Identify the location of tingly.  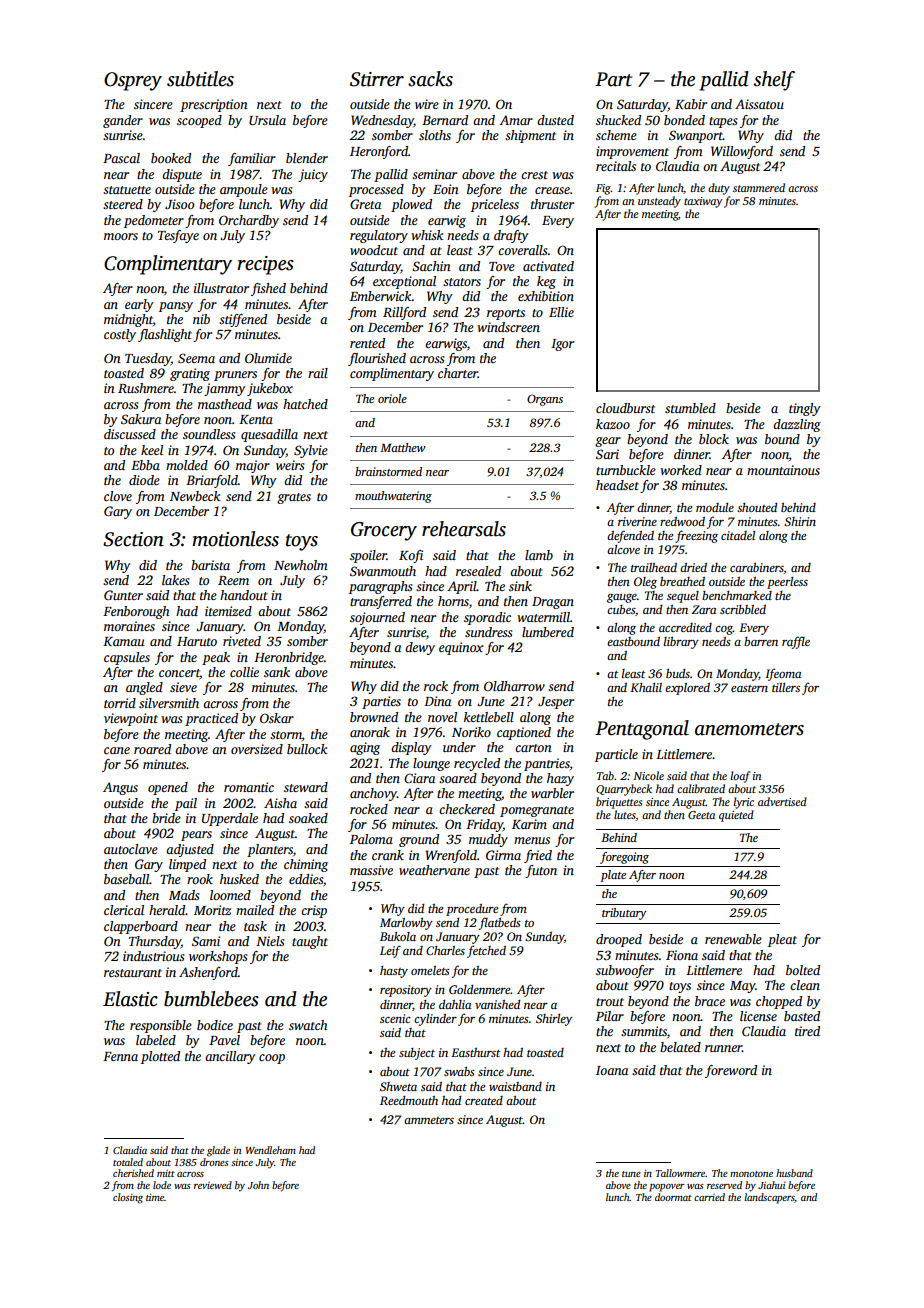
(804, 409).
